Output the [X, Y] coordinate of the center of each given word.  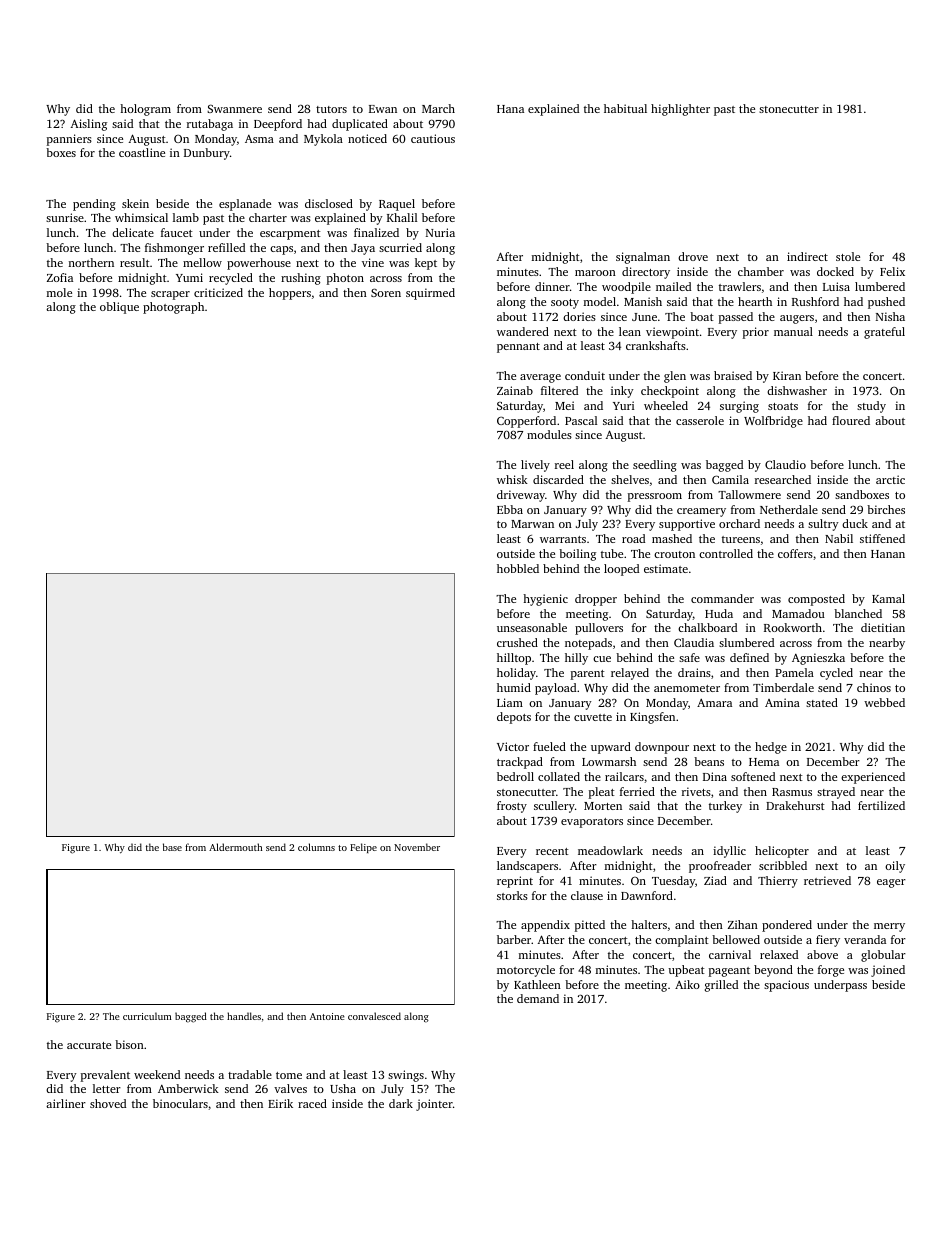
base [172, 847]
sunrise [65, 217]
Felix [892, 271]
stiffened [882, 538]
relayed [630, 674]
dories [579, 316]
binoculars [180, 1103]
